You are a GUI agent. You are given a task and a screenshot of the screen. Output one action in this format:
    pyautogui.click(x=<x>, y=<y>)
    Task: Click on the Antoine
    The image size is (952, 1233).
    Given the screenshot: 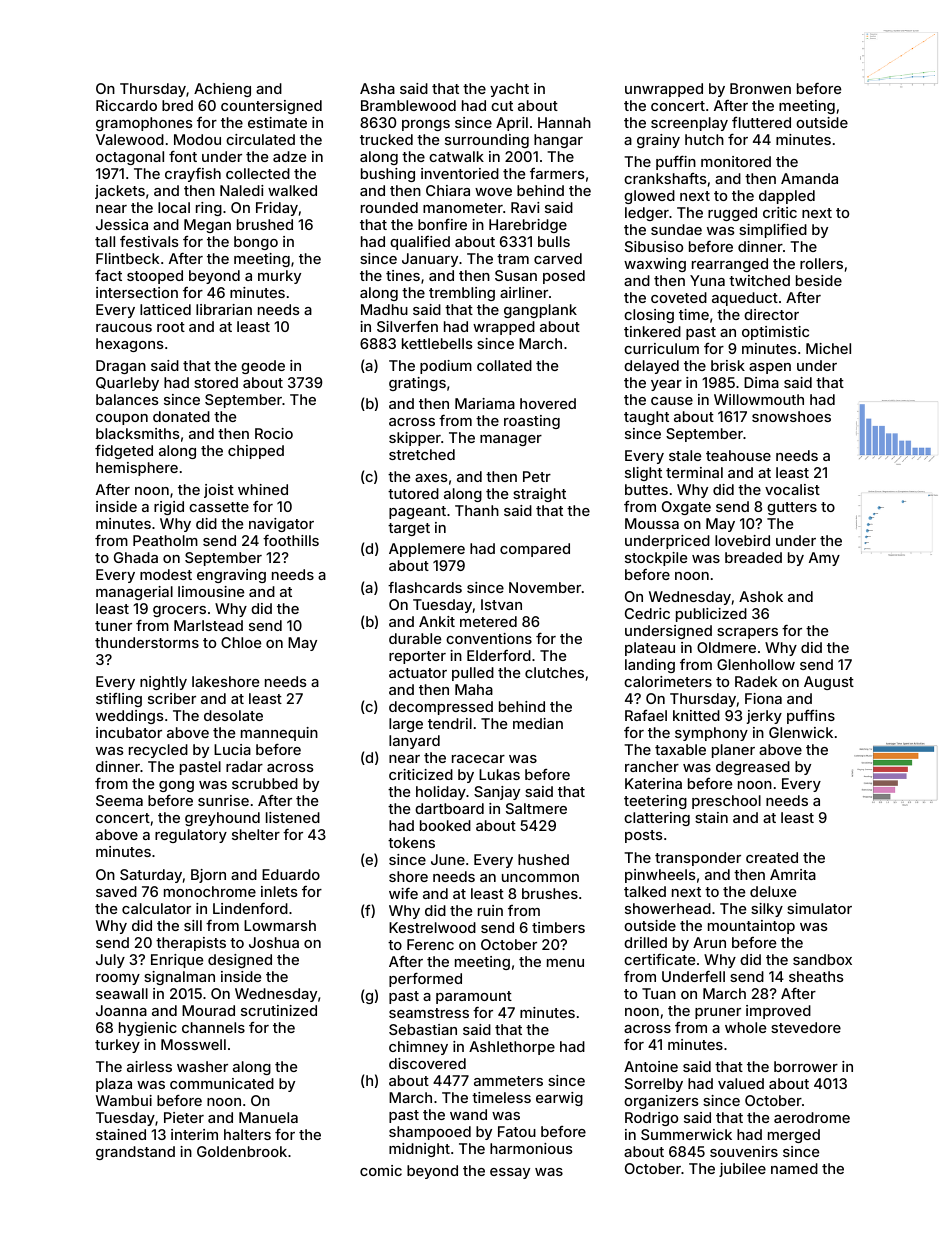 What is the action you would take?
    pyautogui.click(x=651, y=1066)
